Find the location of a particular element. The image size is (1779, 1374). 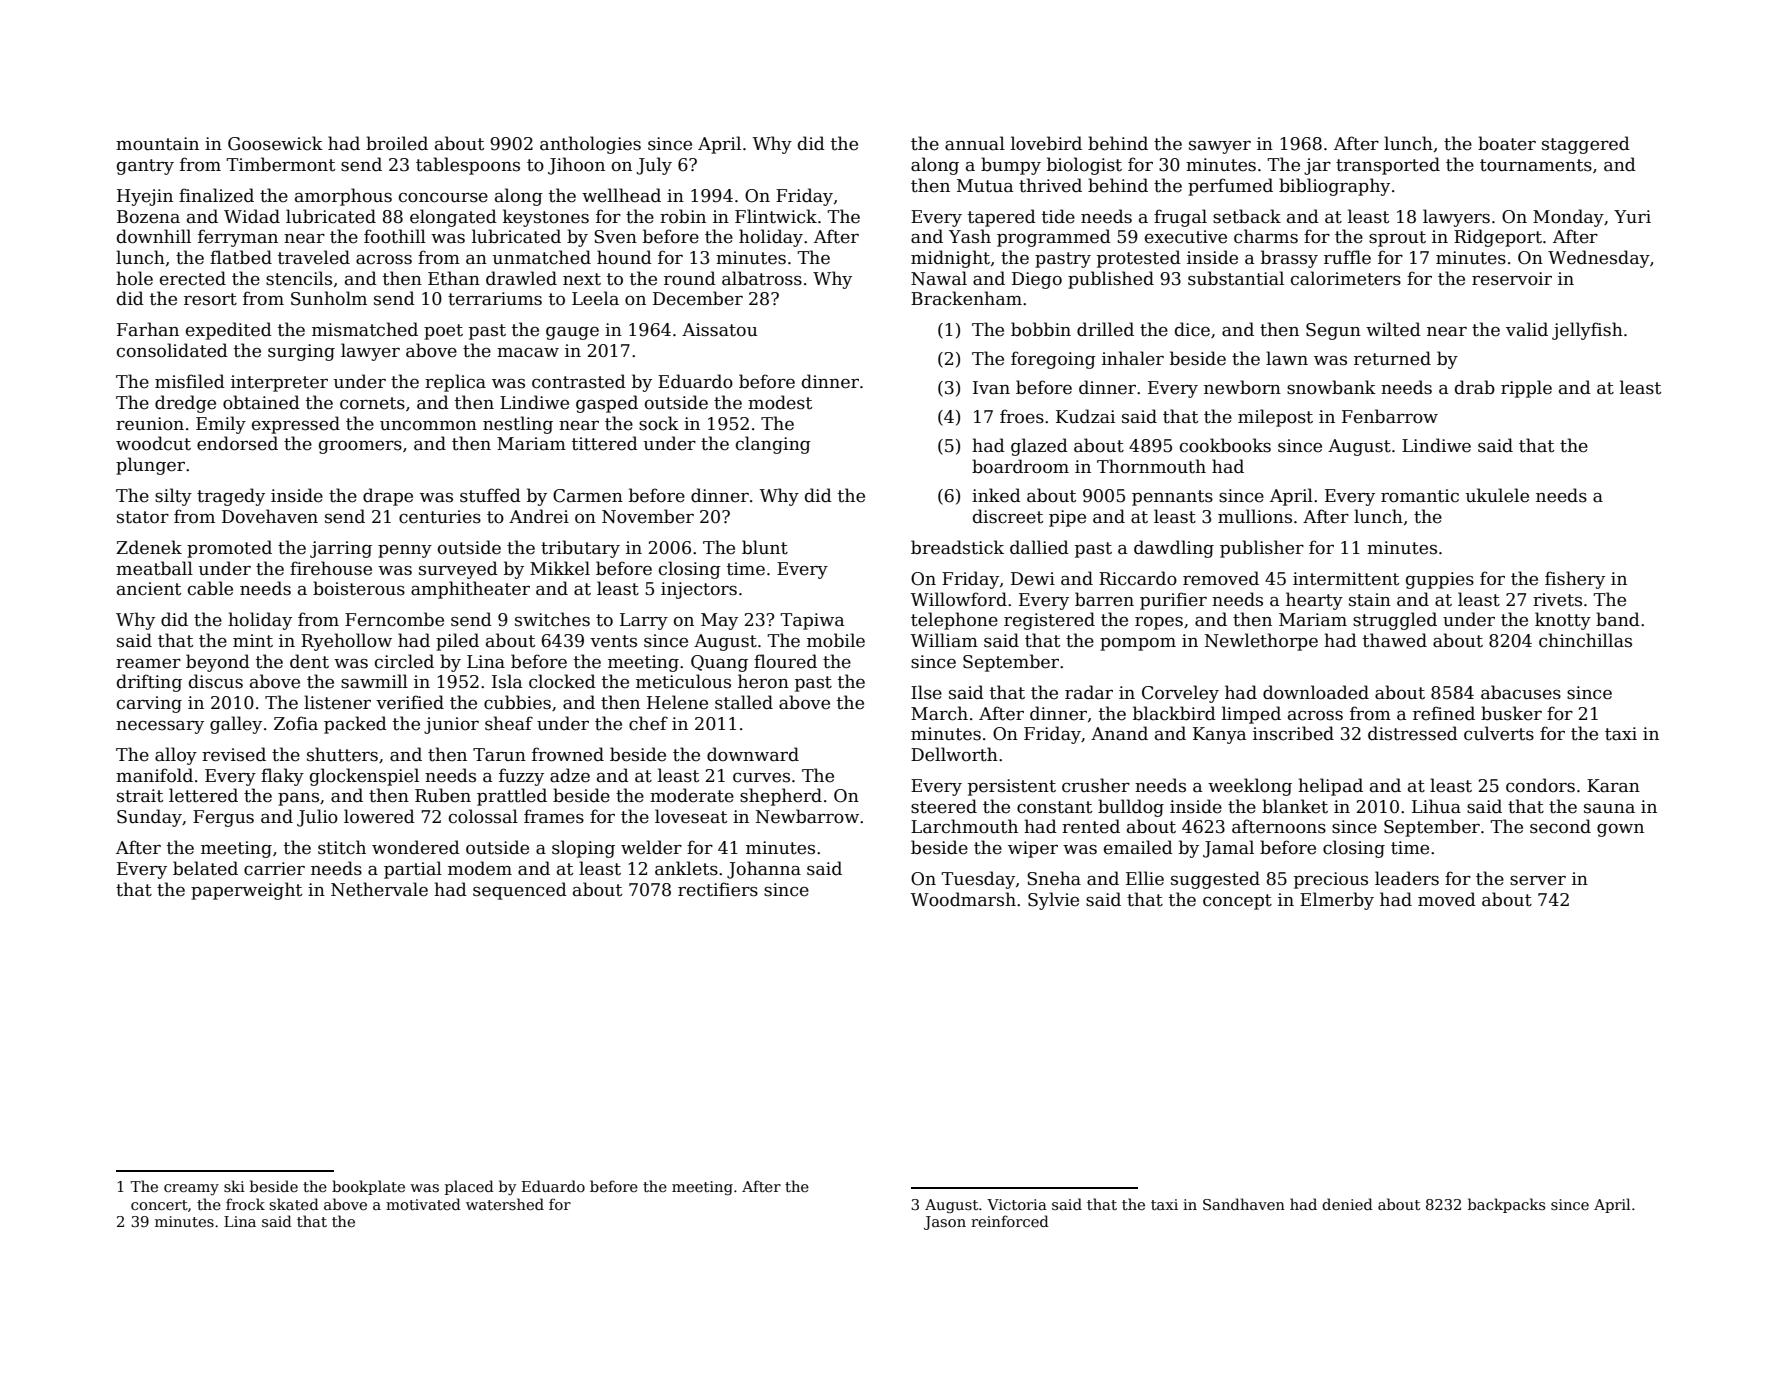

Victoria is located at coordinates (1017, 1204).
